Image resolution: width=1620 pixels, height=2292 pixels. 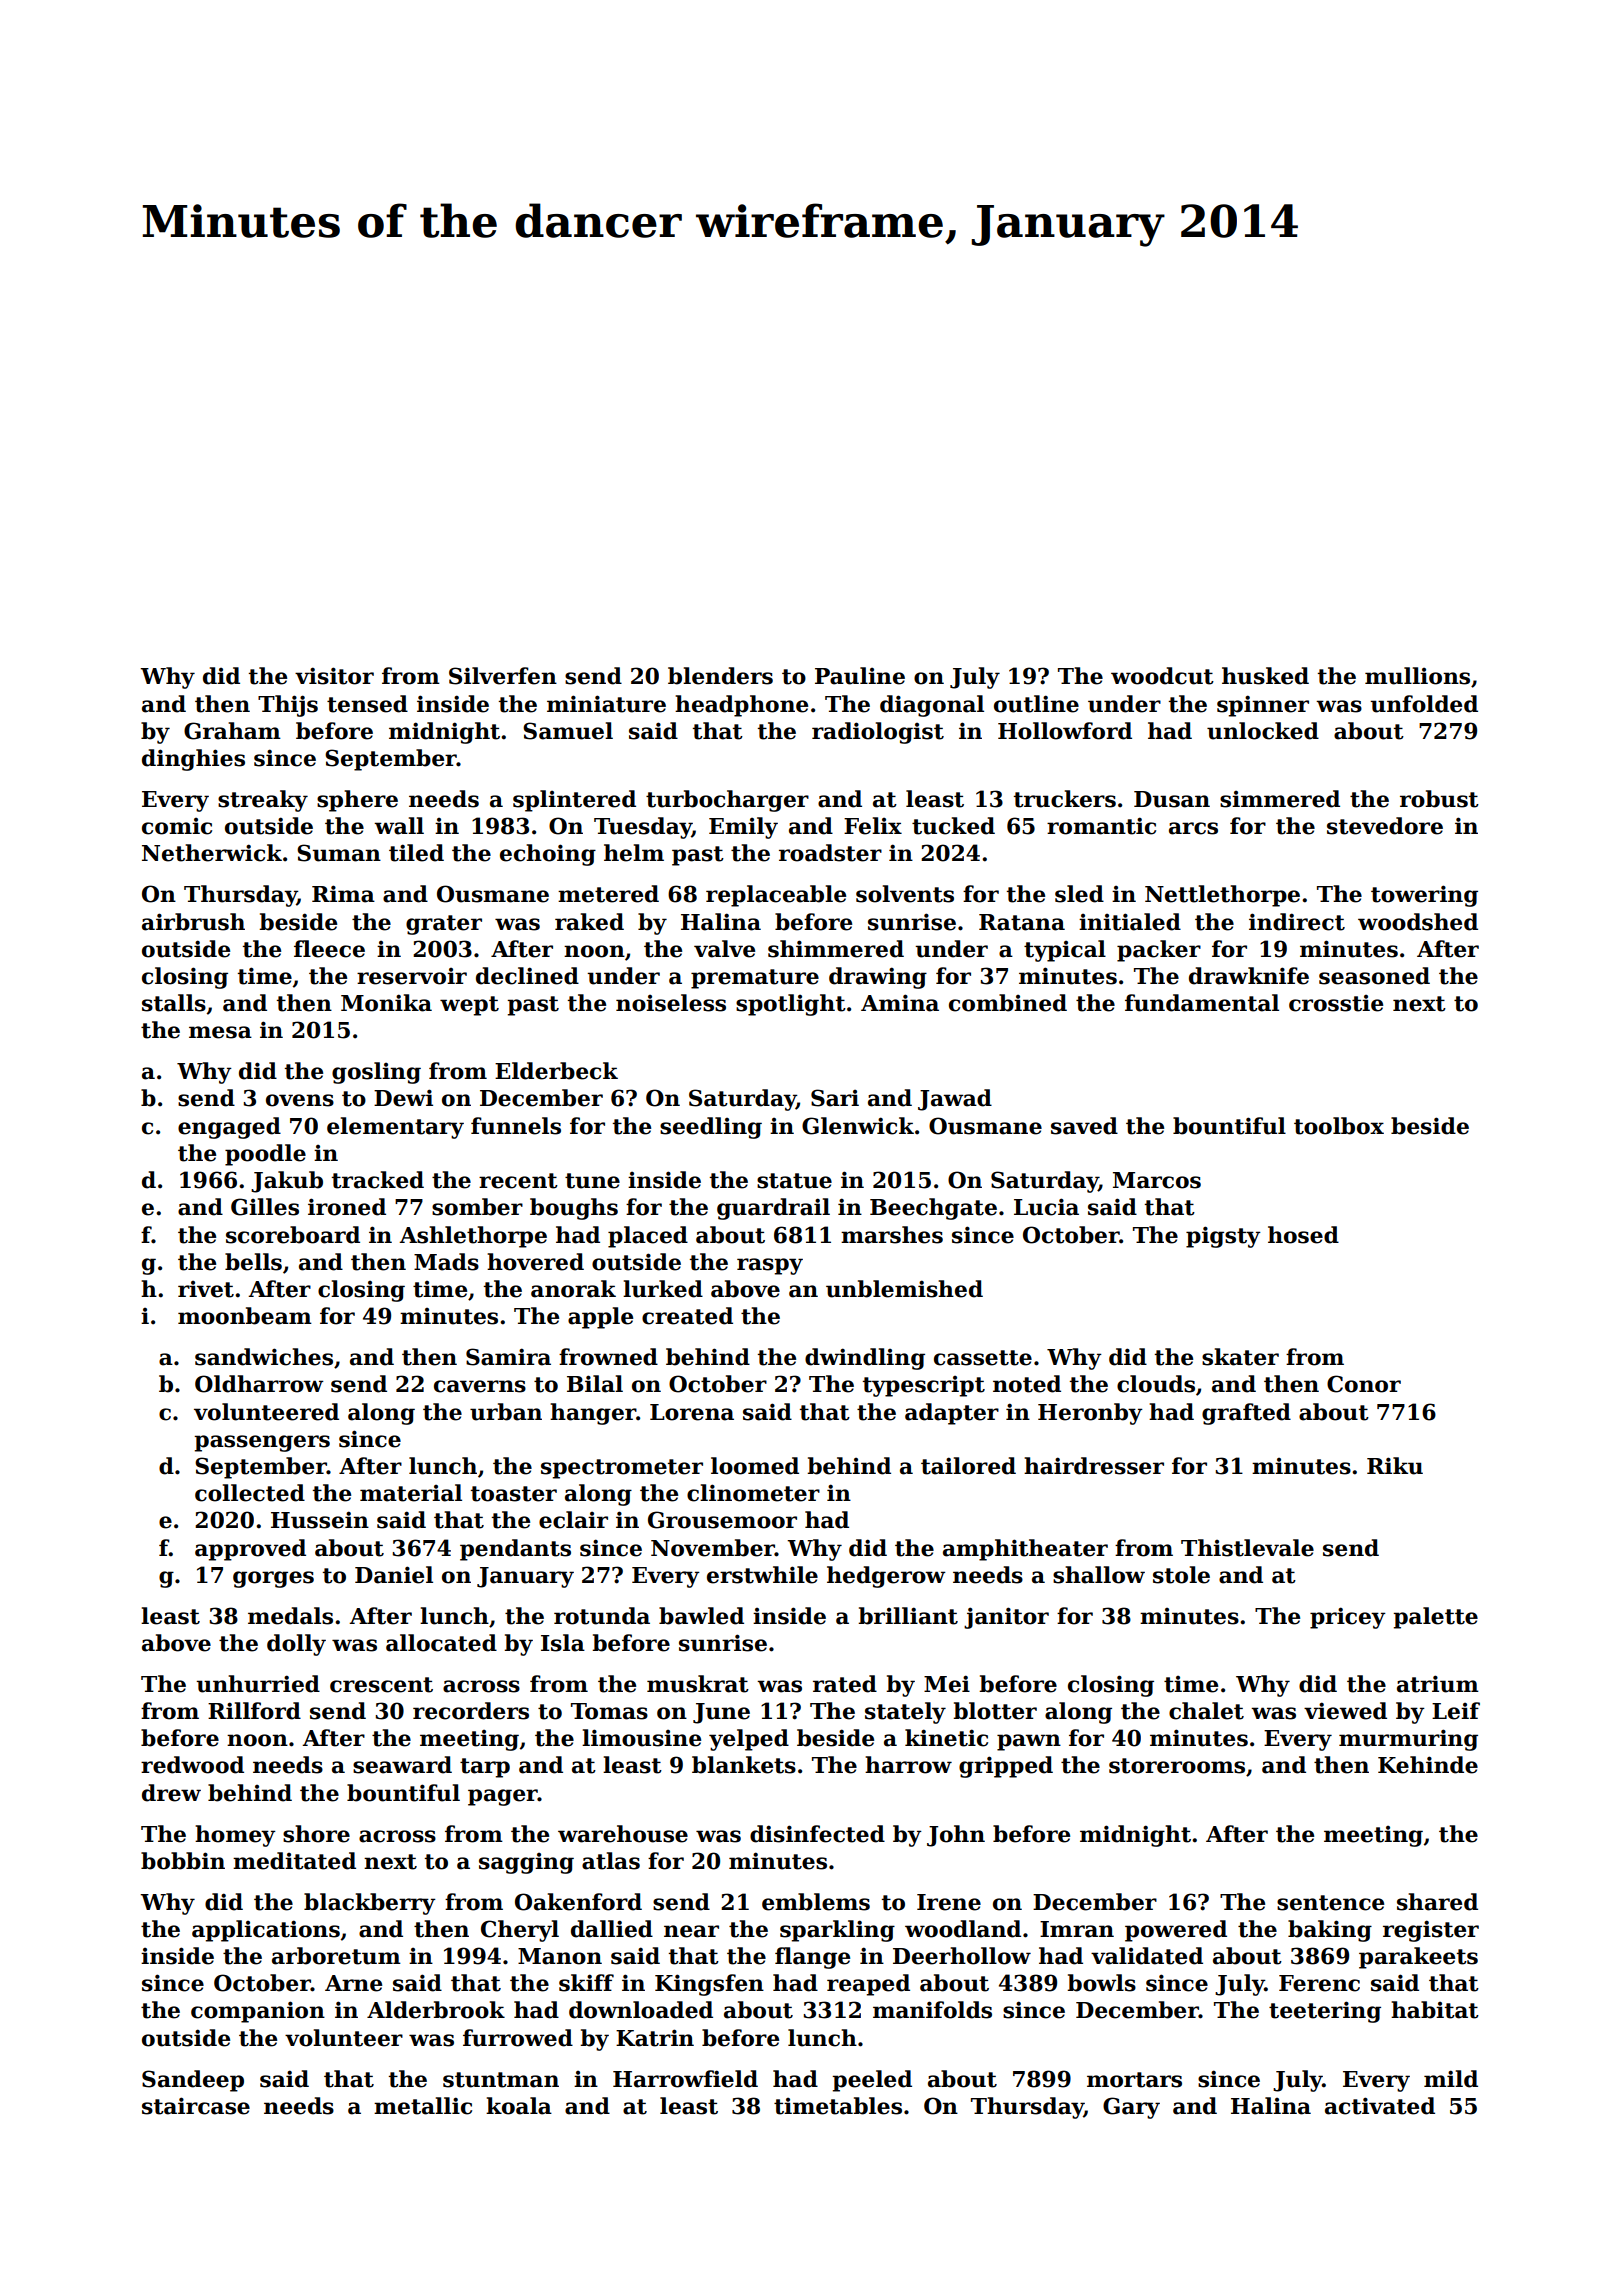 I want to click on wept, so click(x=469, y=1006).
